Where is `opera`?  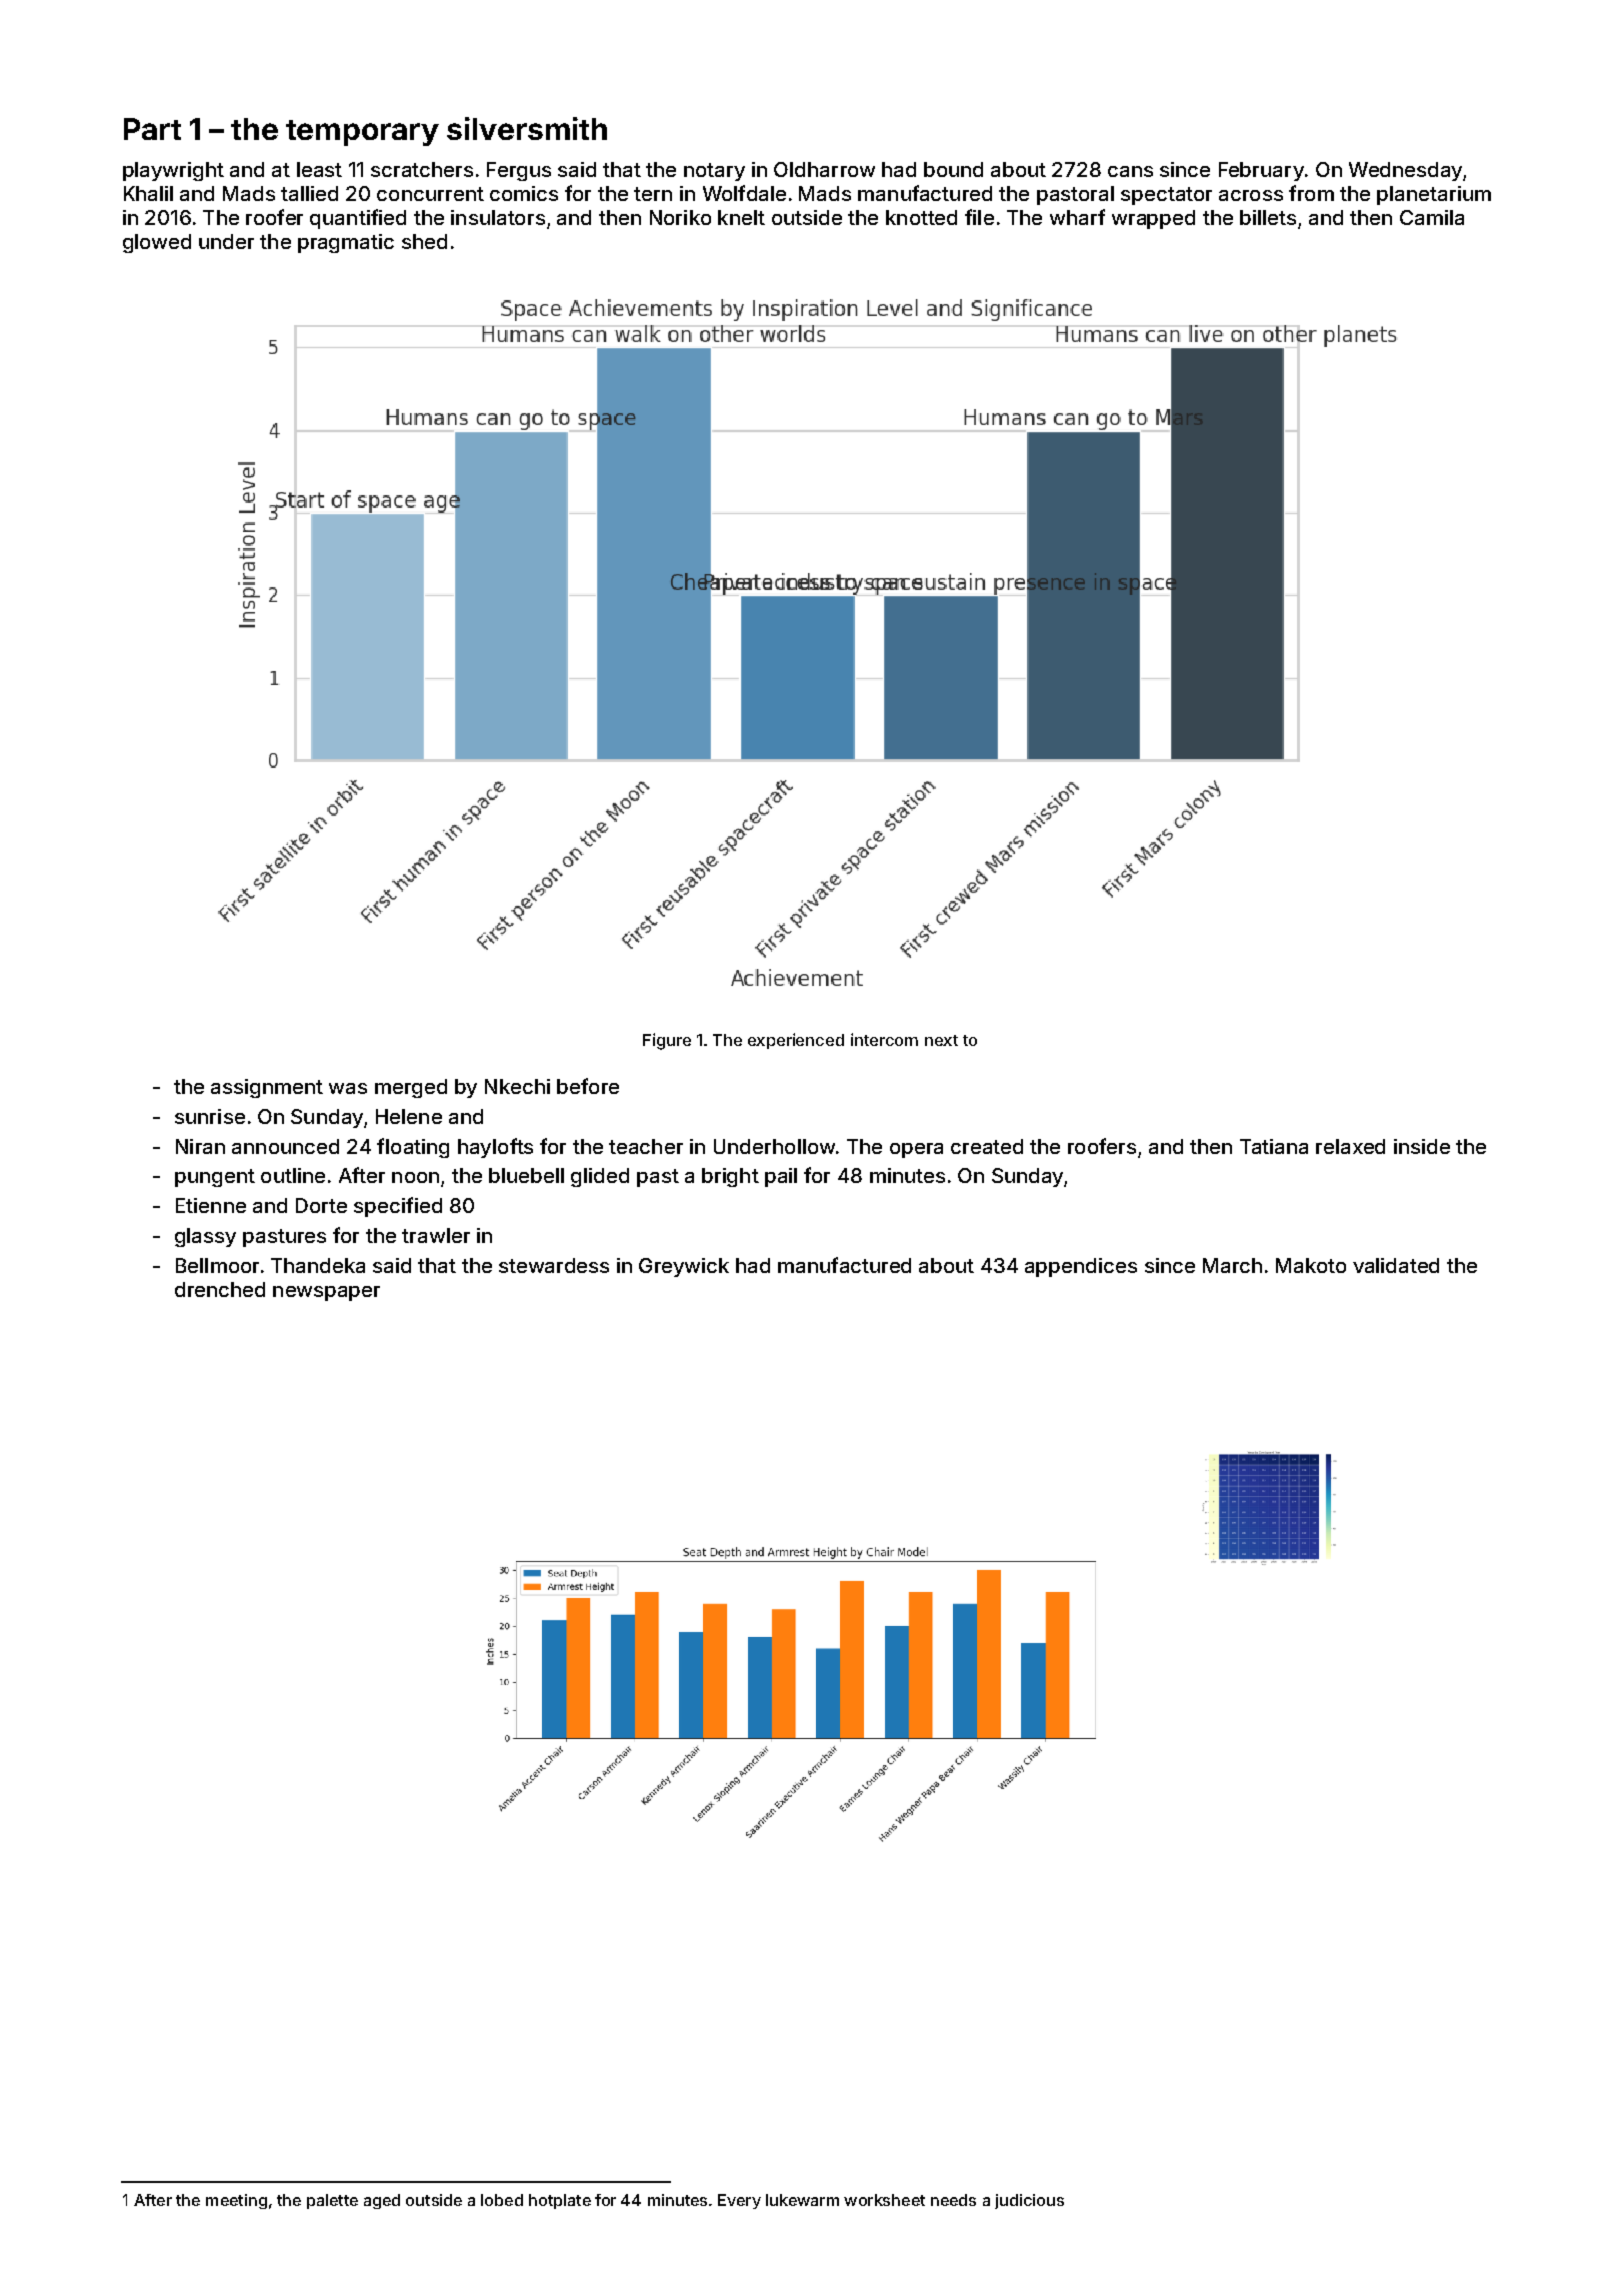 opera is located at coordinates (916, 1150).
